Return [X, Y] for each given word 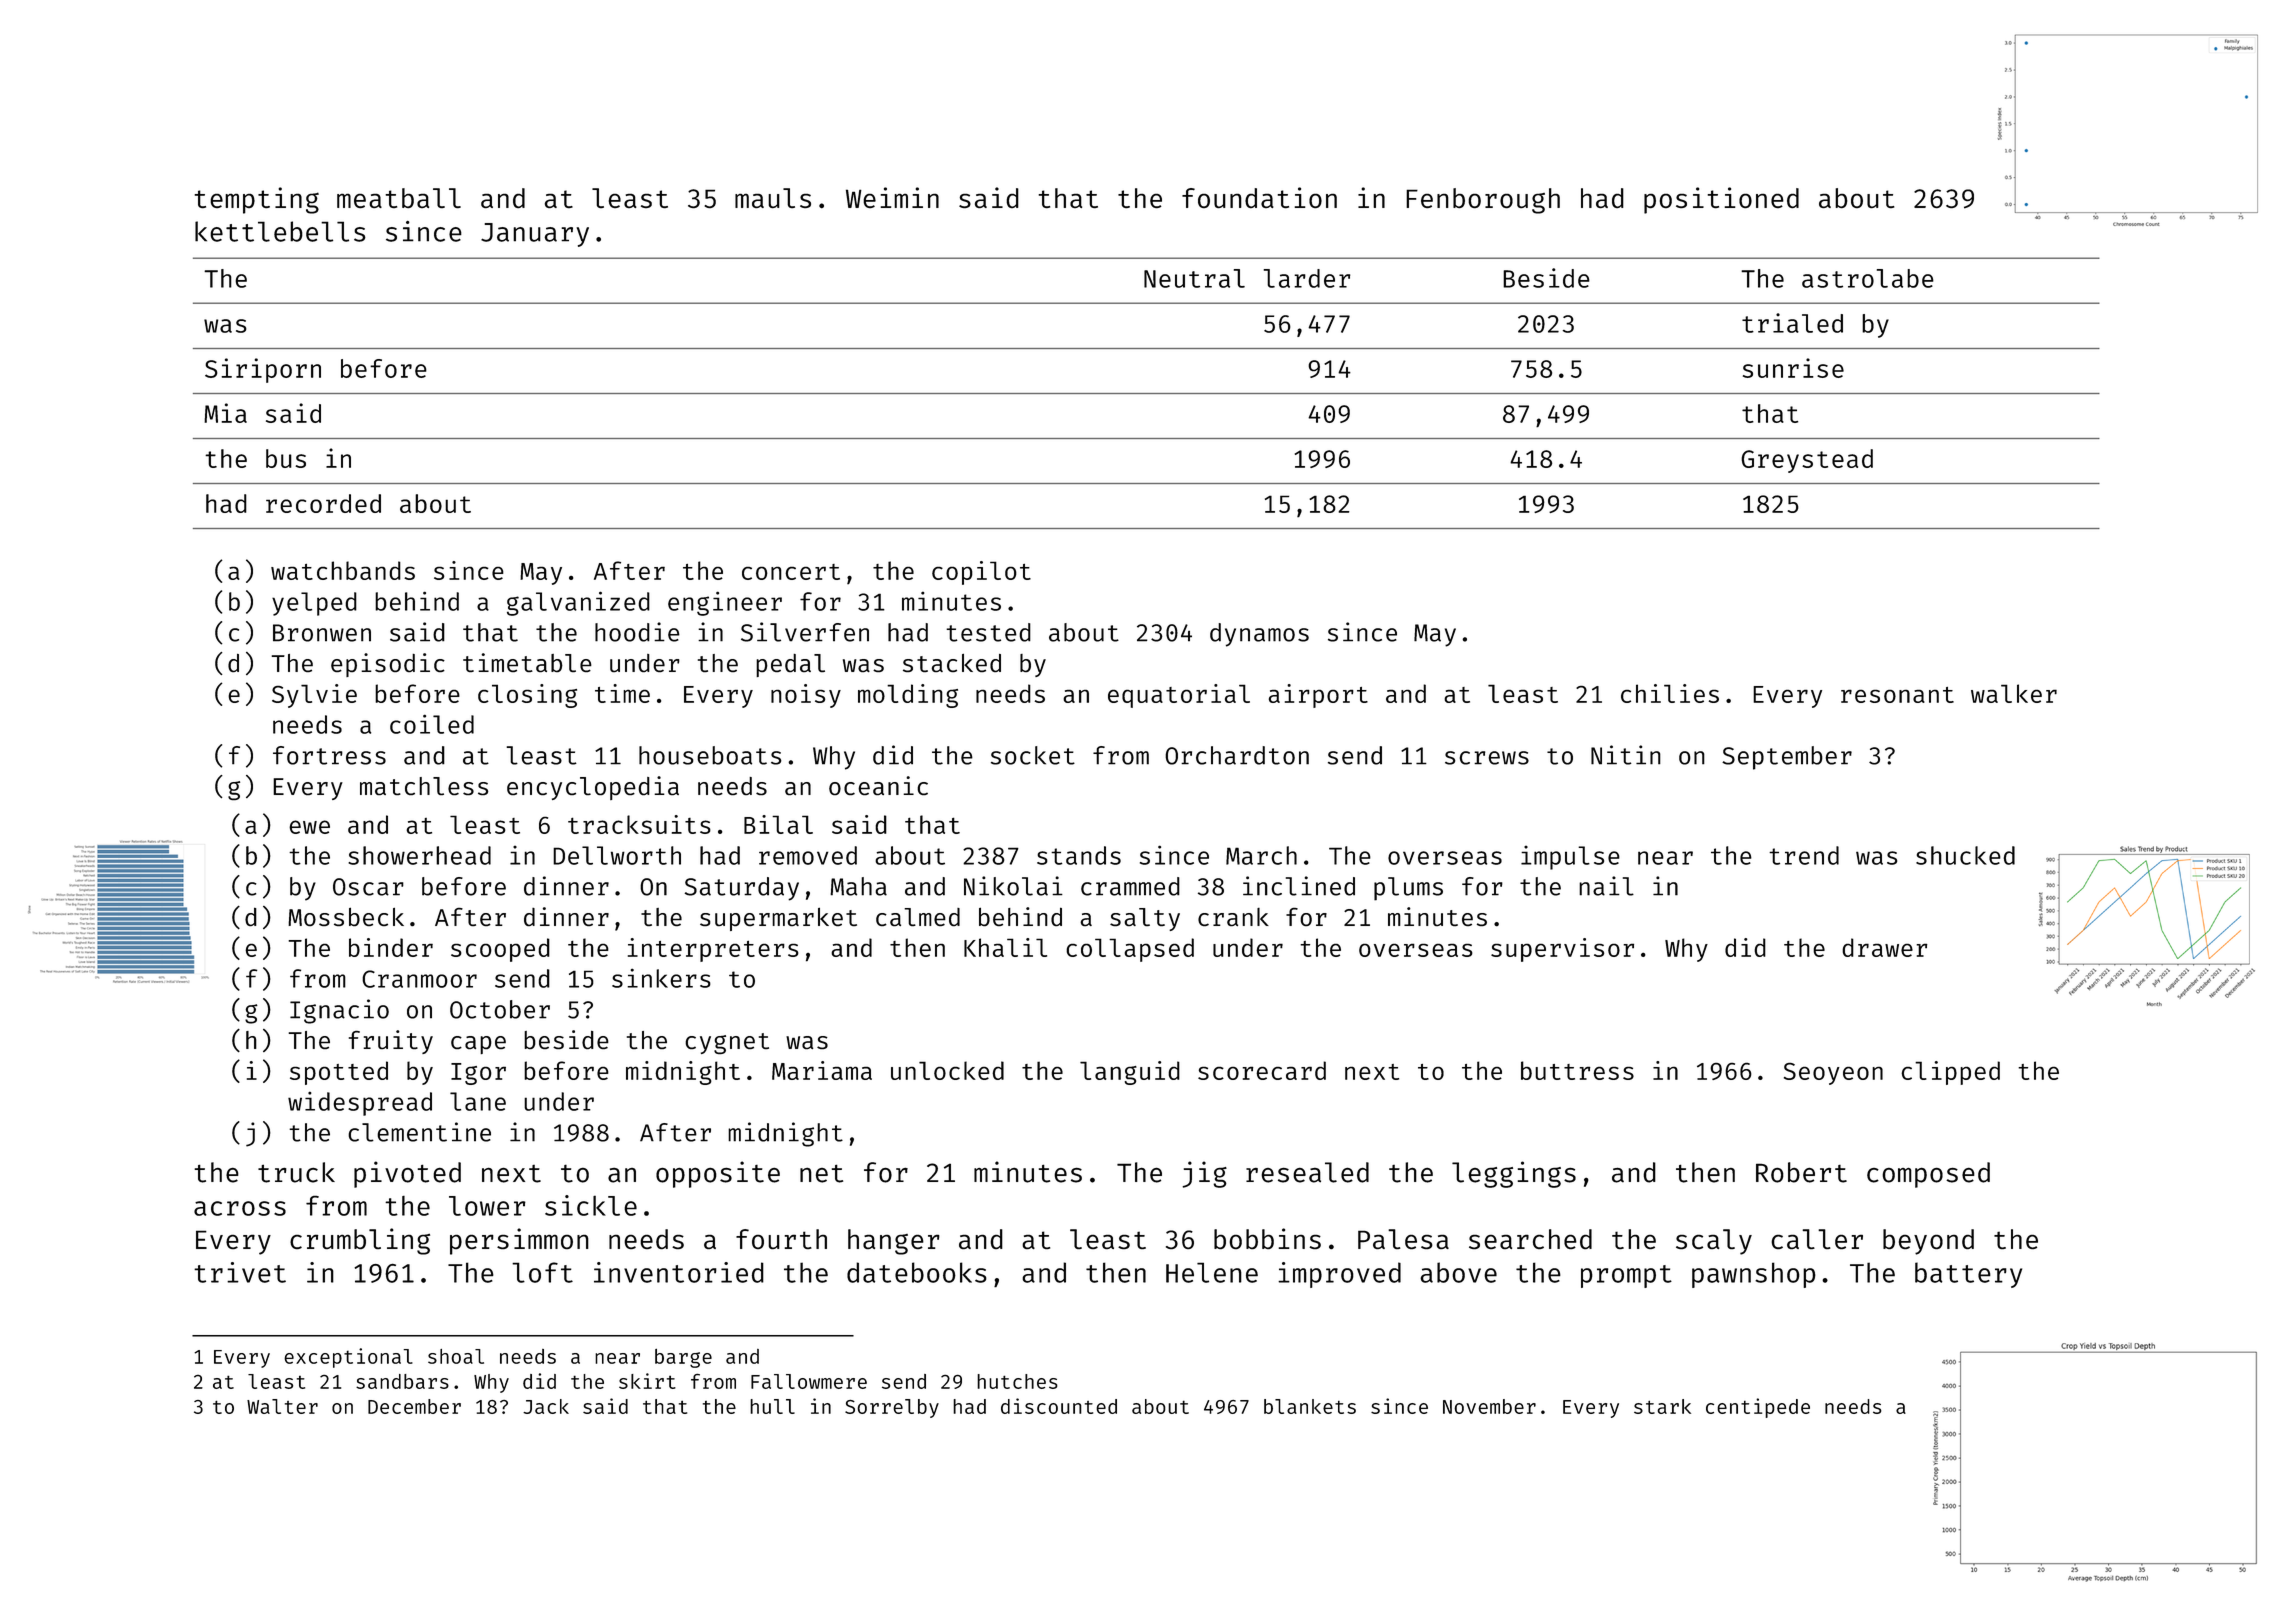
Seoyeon [1833, 1074]
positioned [1721, 200]
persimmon [519, 1241]
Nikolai [1013, 886]
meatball [399, 198]
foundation [1259, 197]
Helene [1212, 1272]
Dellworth [617, 855]
